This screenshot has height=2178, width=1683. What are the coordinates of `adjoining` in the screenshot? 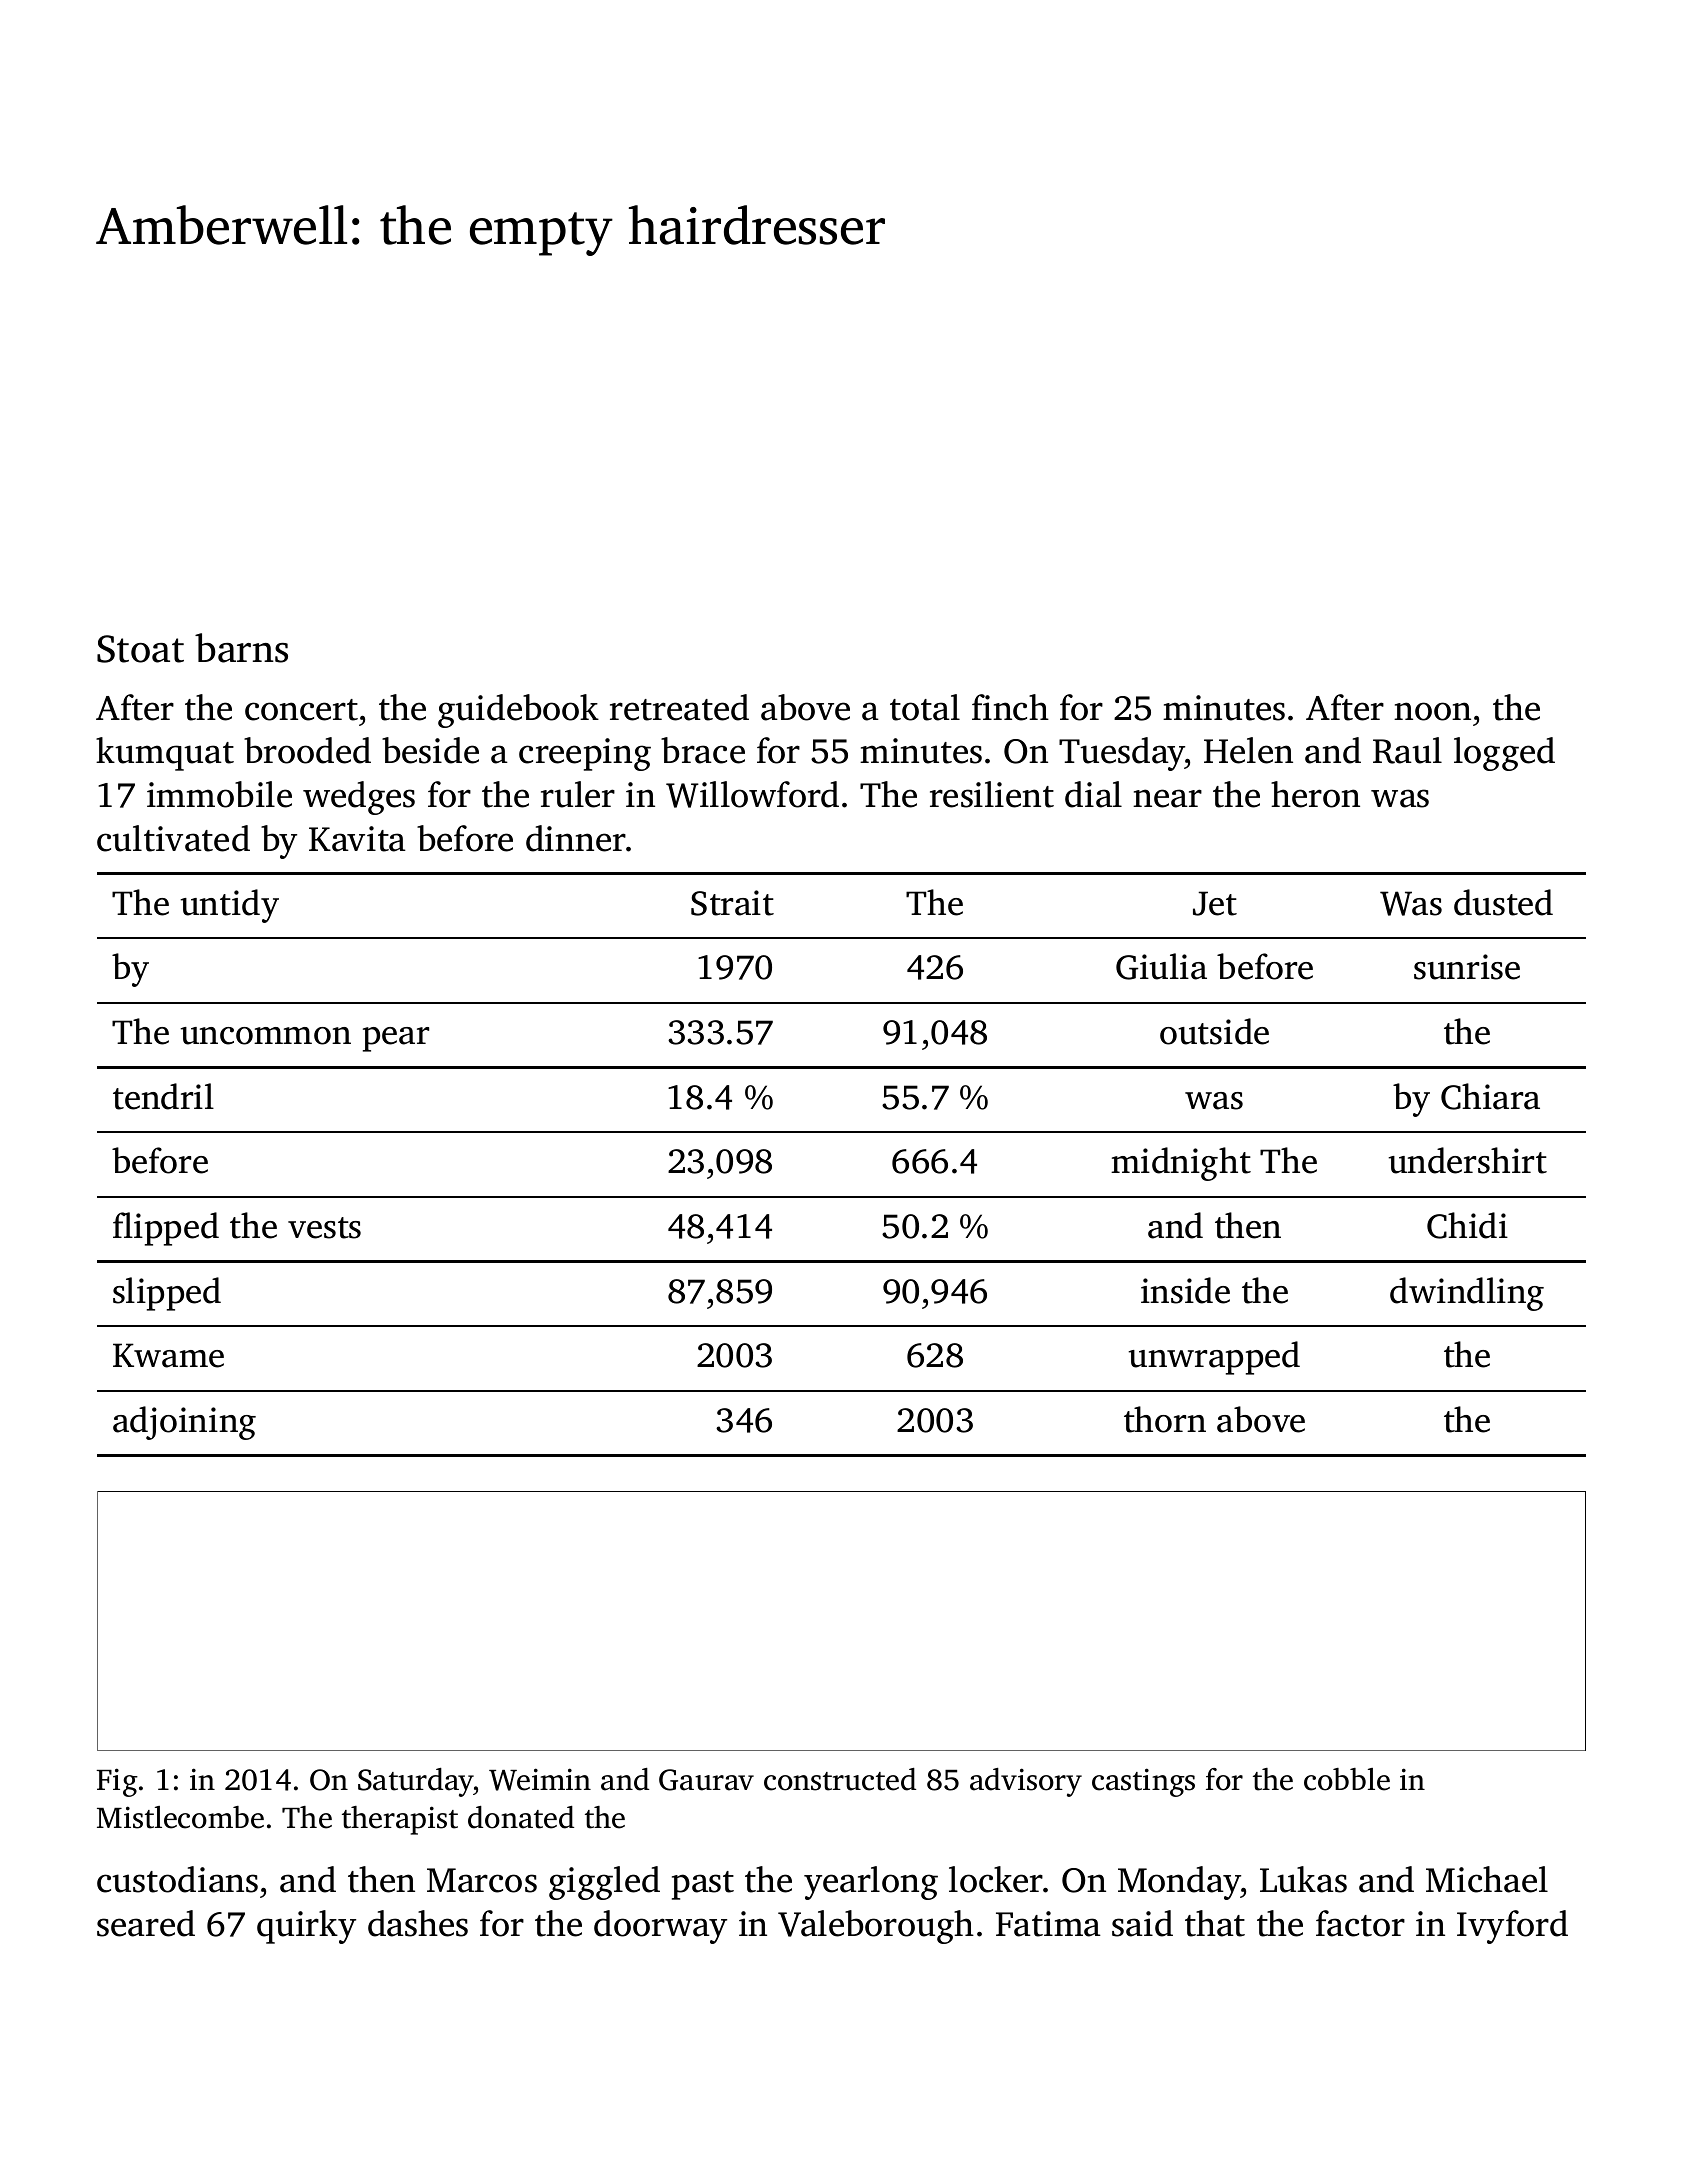 It's located at (184, 1423).
